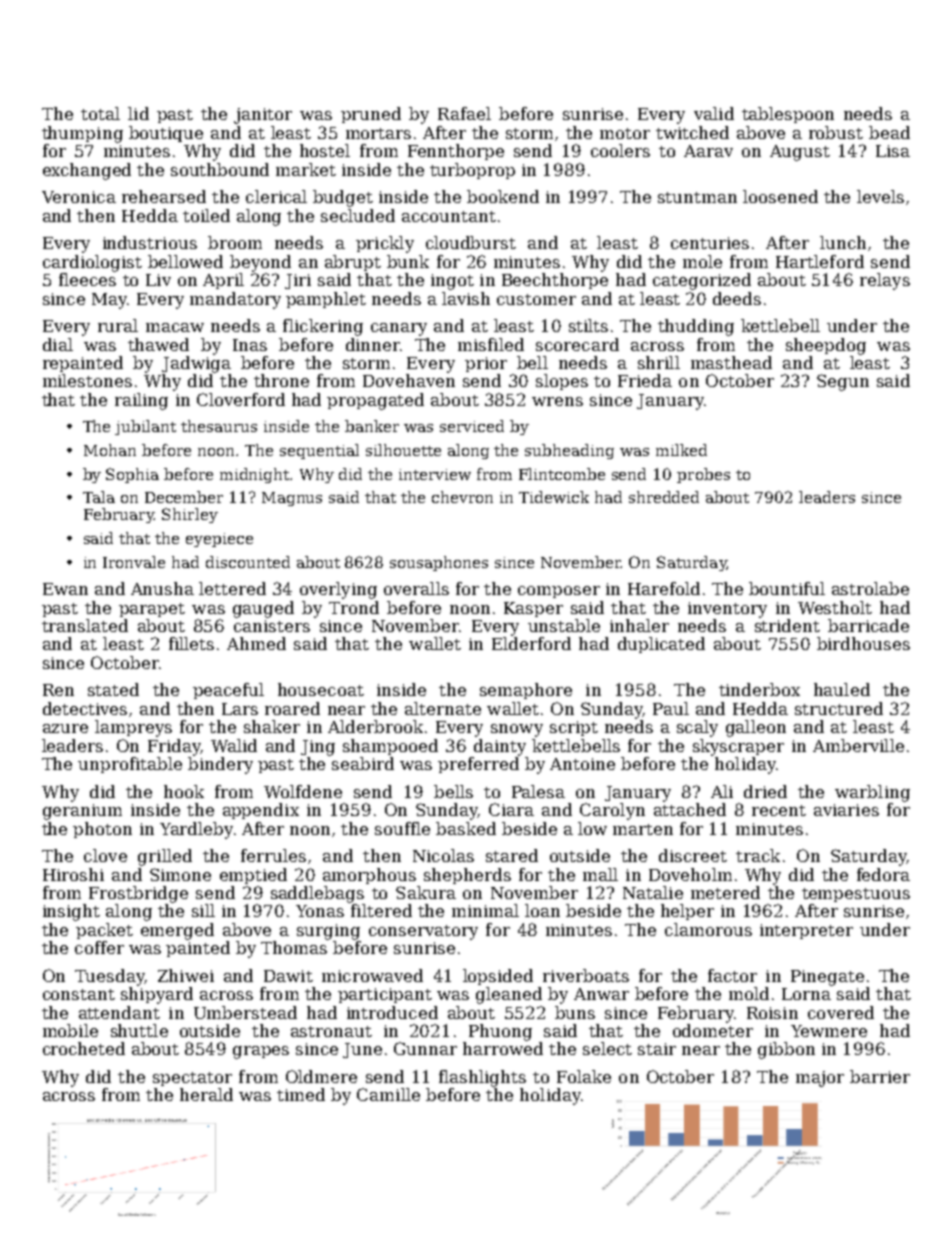 This screenshot has height=1233, width=952. What do you see at coordinates (323, 327) in the screenshot?
I see `flickering` at bounding box center [323, 327].
